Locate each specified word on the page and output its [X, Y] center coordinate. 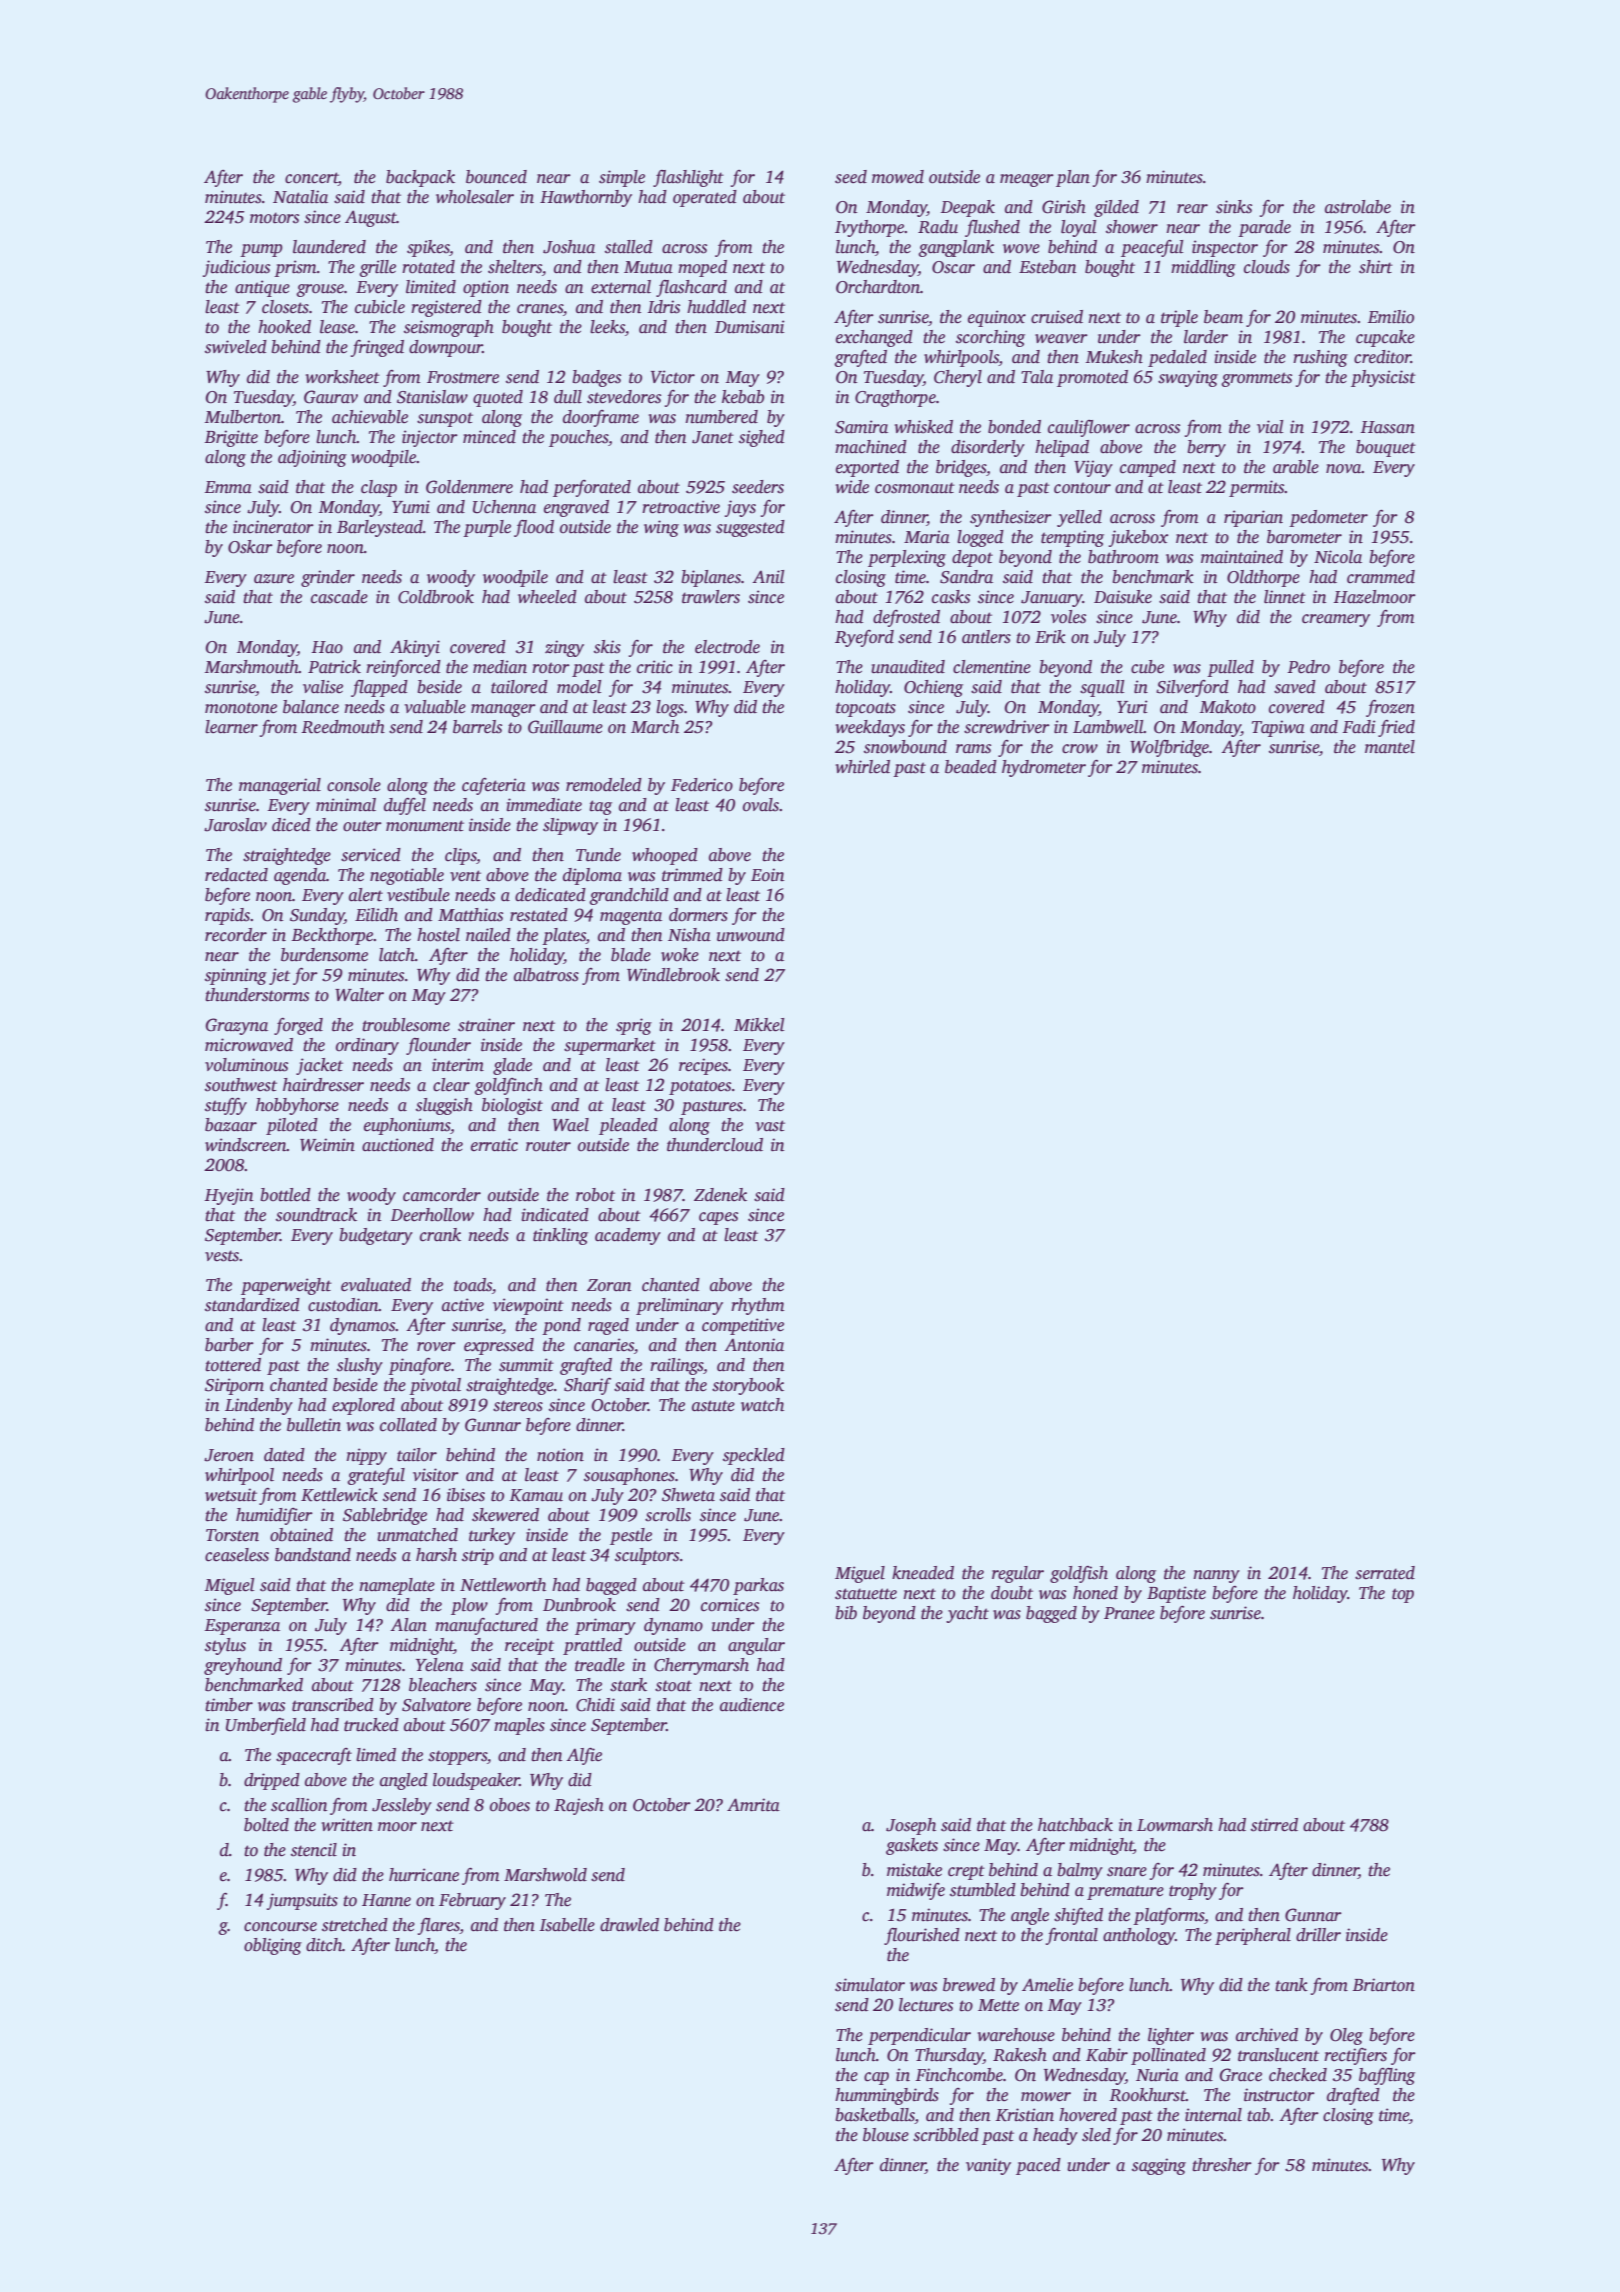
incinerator [273, 527]
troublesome [406, 1025]
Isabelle [567, 1925]
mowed [898, 177]
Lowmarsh [1175, 1825]
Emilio [1391, 317]
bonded [1014, 427]
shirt [1376, 267]
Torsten [232, 1535]
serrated [1385, 1573]
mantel [1390, 747]
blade [631, 955]
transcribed [333, 1705]
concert [311, 178]
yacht [967, 1614]
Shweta [688, 1495]
